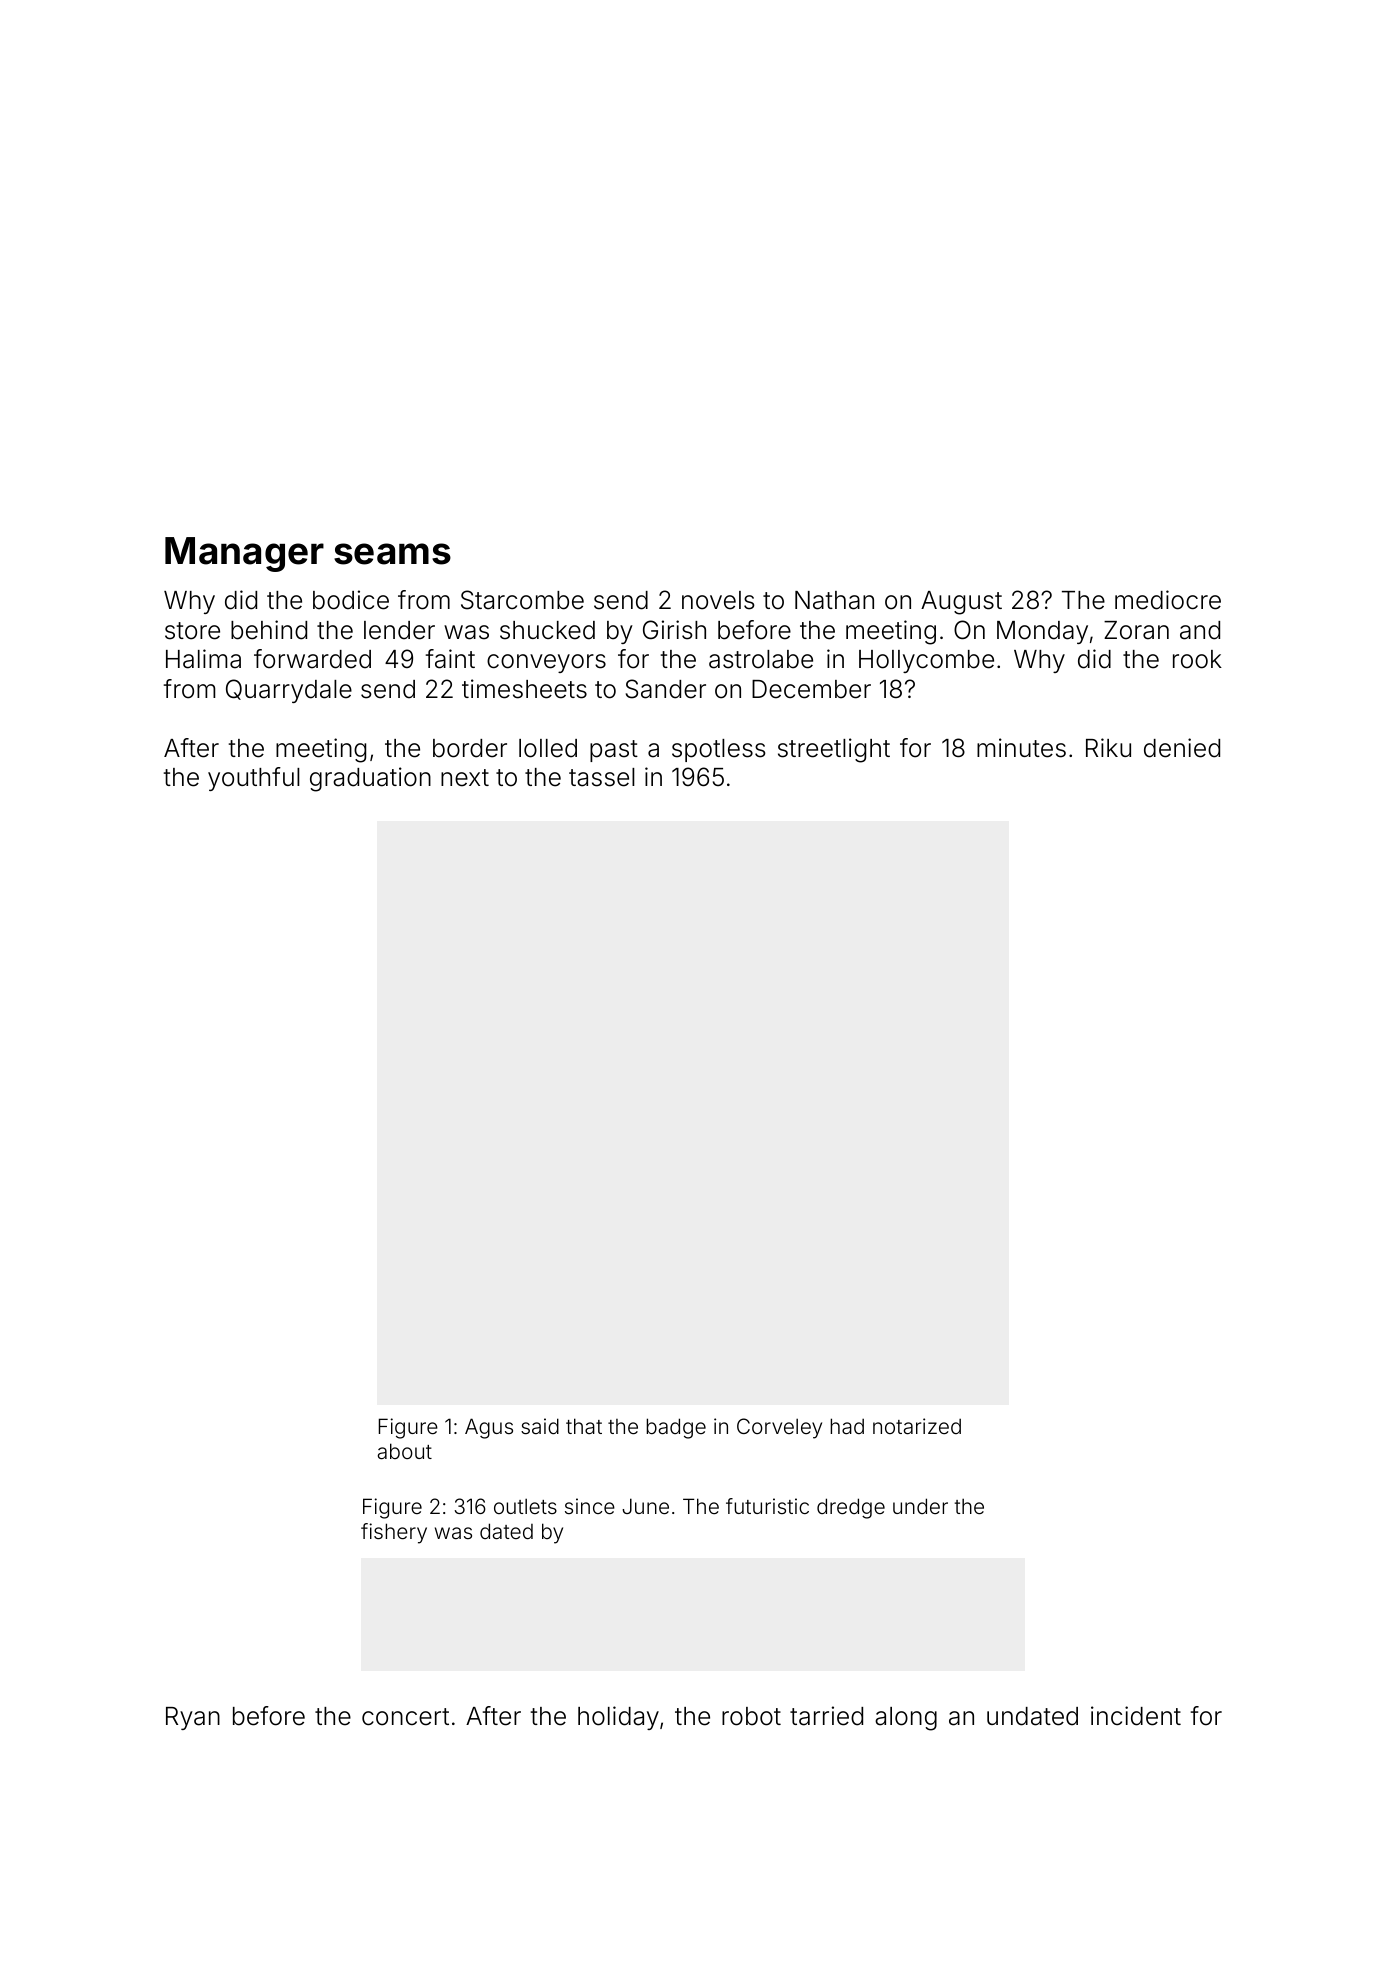  Describe the element at coordinates (1021, 748) in the screenshot. I see `minutes` at that location.
